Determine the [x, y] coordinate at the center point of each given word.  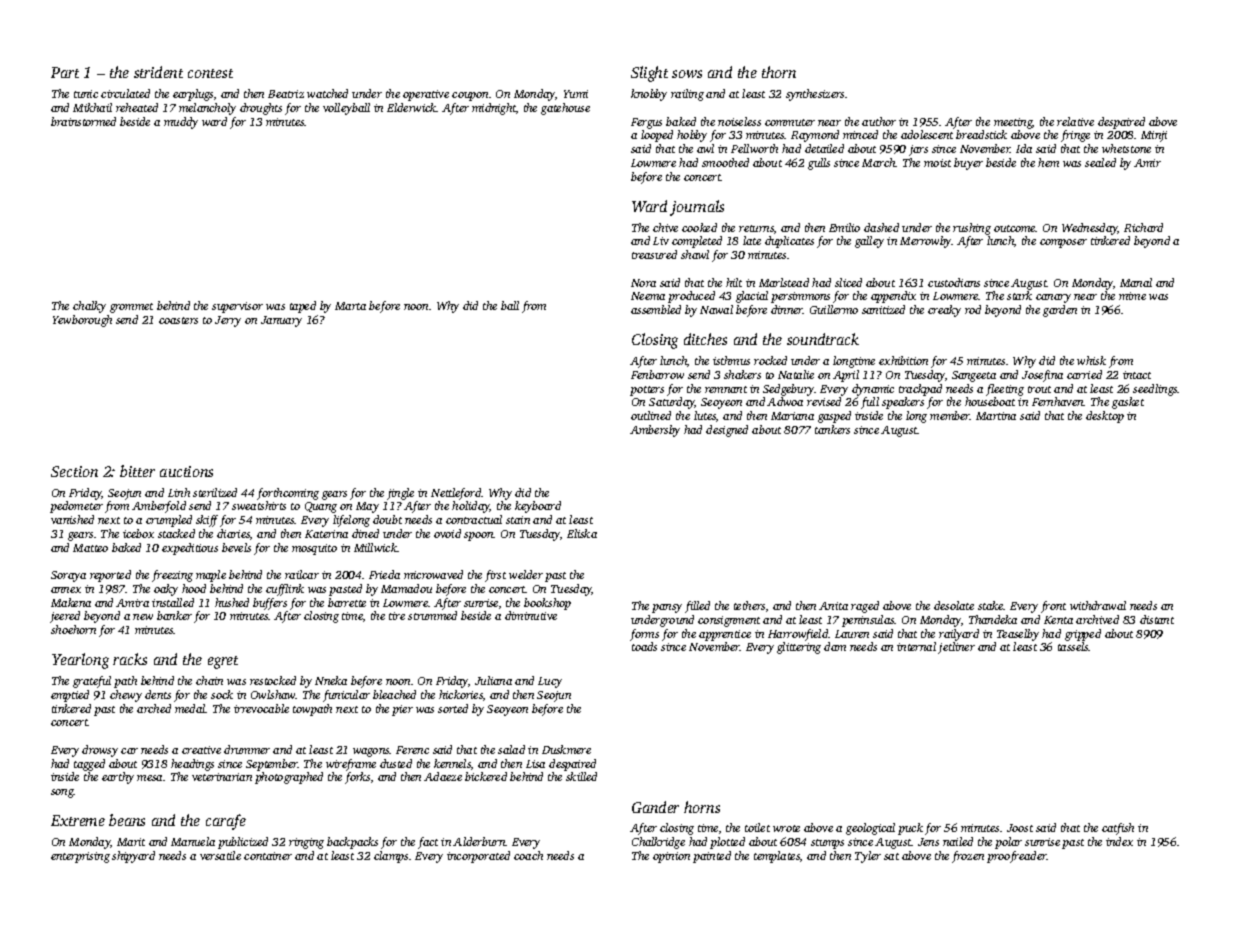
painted [712, 857]
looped [657, 136]
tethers [749, 605]
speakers [903, 403]
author [879, 121]
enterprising [80, 857]
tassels [1073, 646]
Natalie [796, 374]
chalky [89, 307]
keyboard [538, 507]
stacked [176, 533]
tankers [832, 429]
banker [174, 615]
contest [210, 73]
